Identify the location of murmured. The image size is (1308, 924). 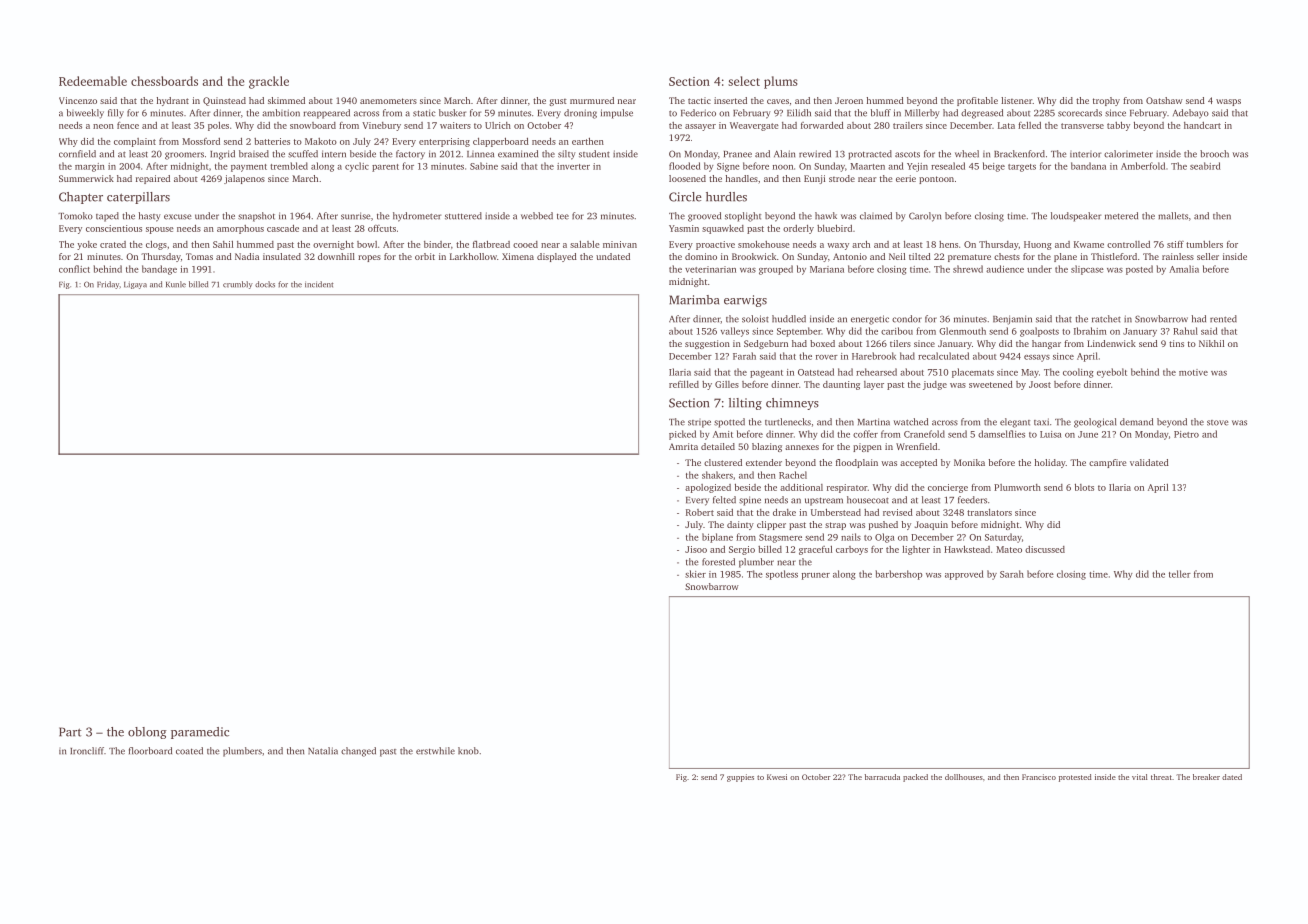
(592, 100).
